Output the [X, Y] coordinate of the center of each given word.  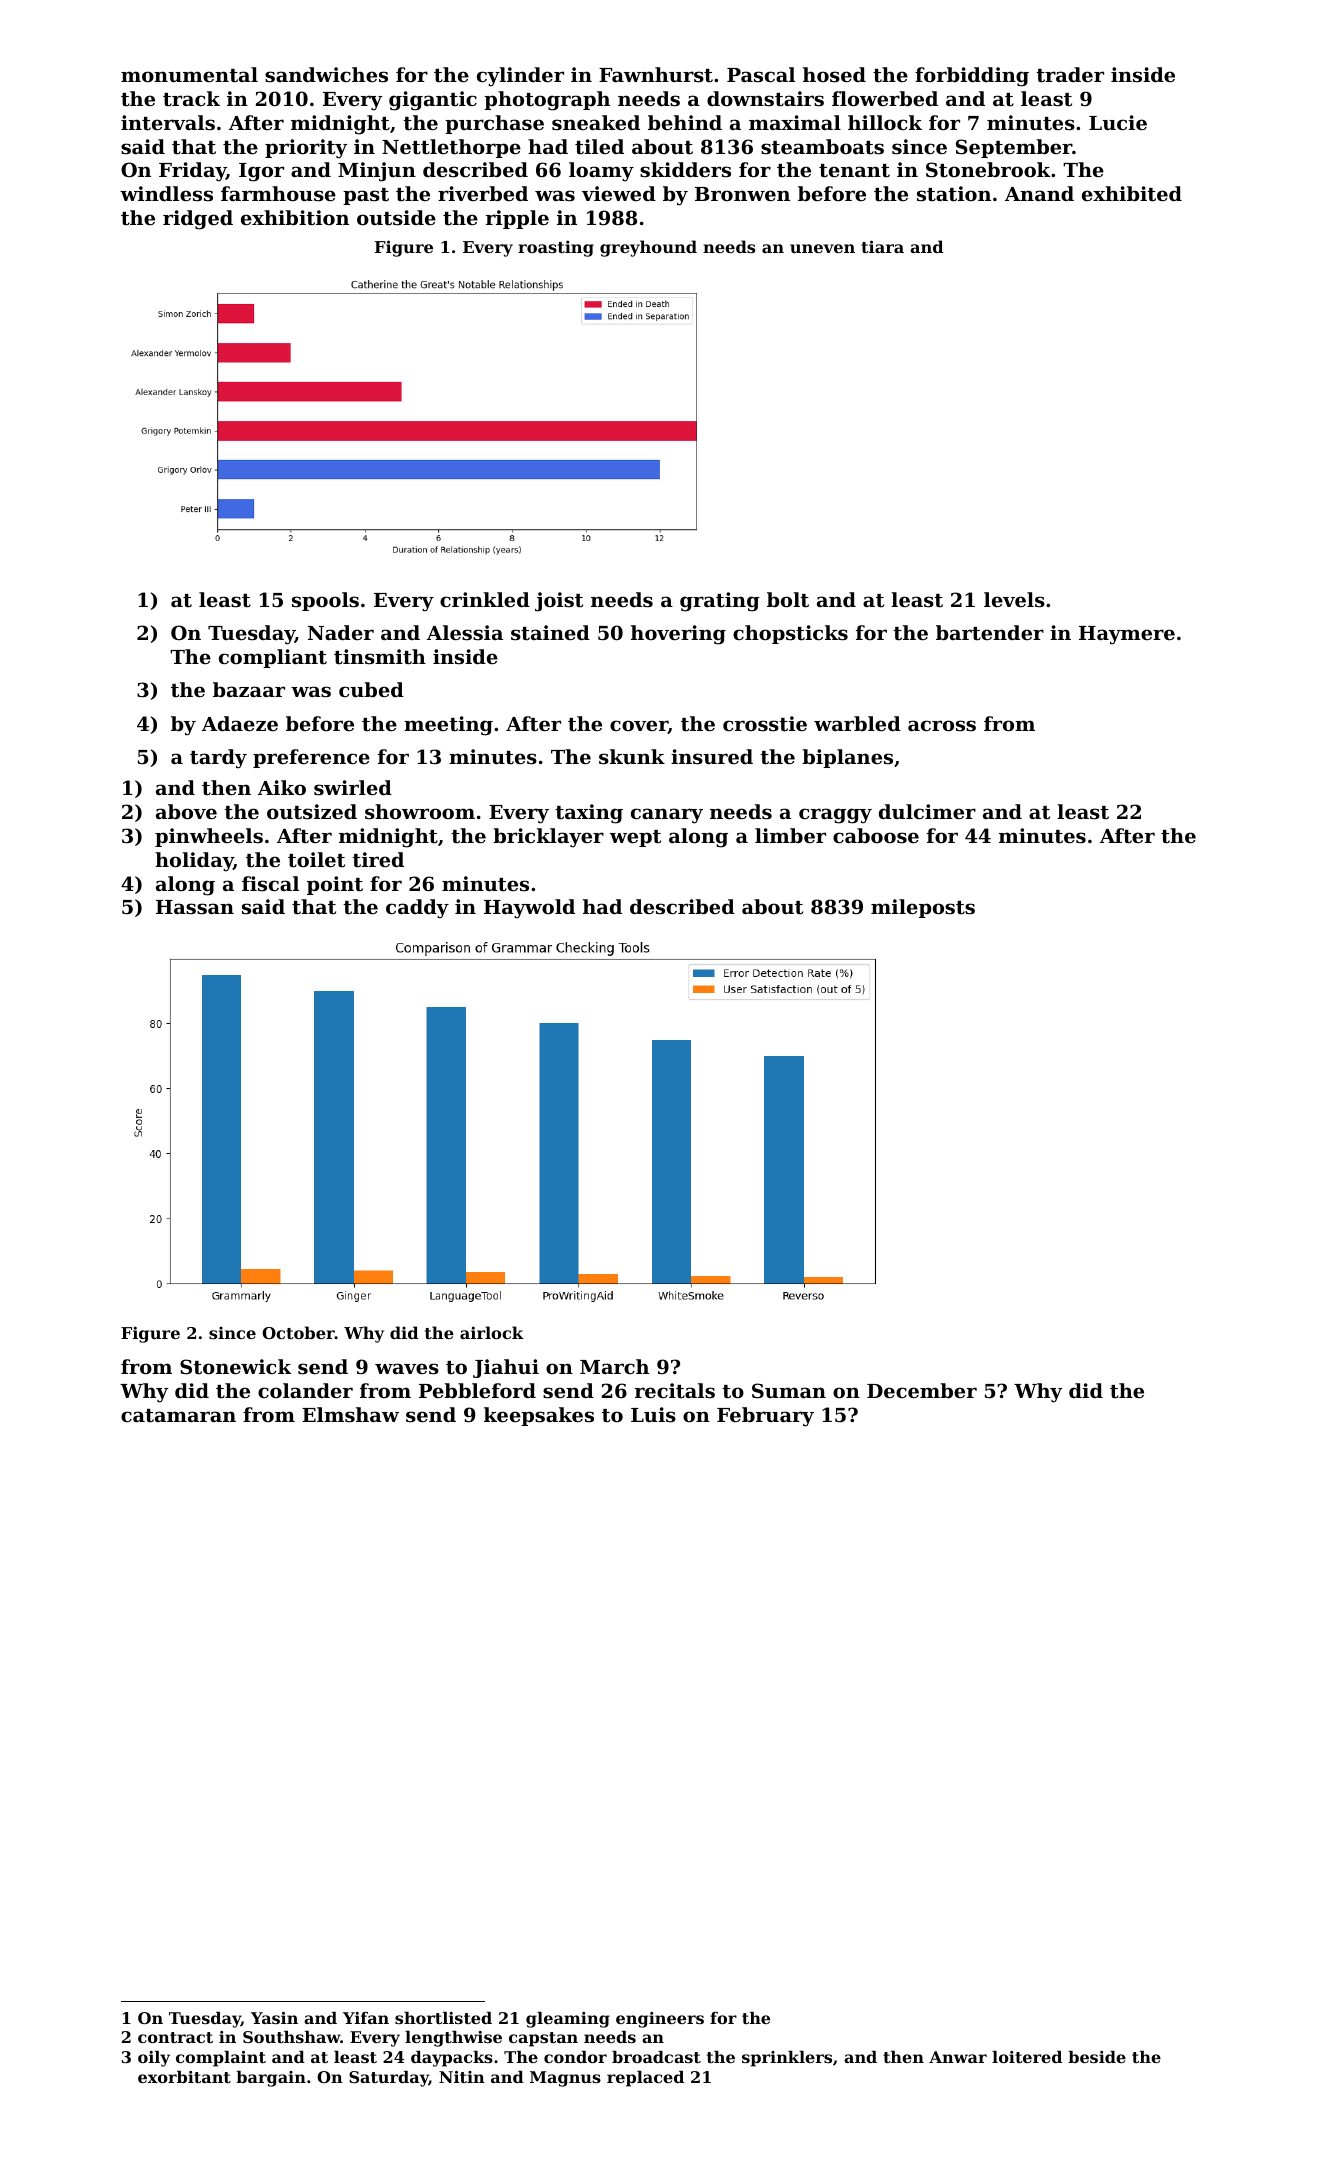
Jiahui [506, 1368]
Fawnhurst [656, 75]
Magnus [565, 2079]
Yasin [274, 2018]
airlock [492, 1332]
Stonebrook [988, 170]
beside [1097, 2057]
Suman [789, 1390]
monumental [189, 75]
